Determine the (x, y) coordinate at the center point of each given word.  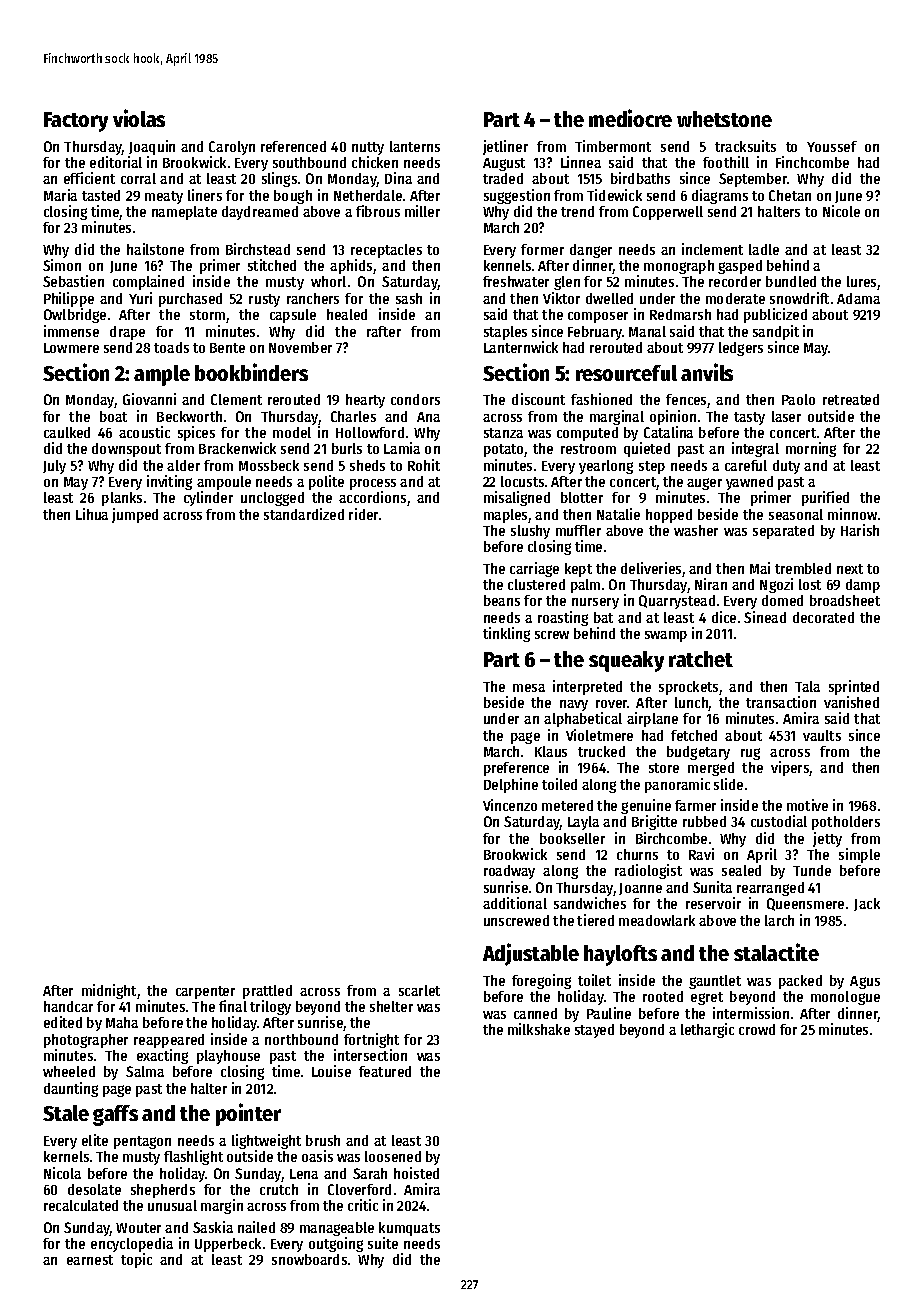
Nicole (841, 211)
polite (326, 482)
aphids (351, 266)
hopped (669, 516)
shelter (391, 1006)
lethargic (707, 1030)
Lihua (92, 514)
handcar (68, 1006)
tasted (101, 195)
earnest (90, 1260)
